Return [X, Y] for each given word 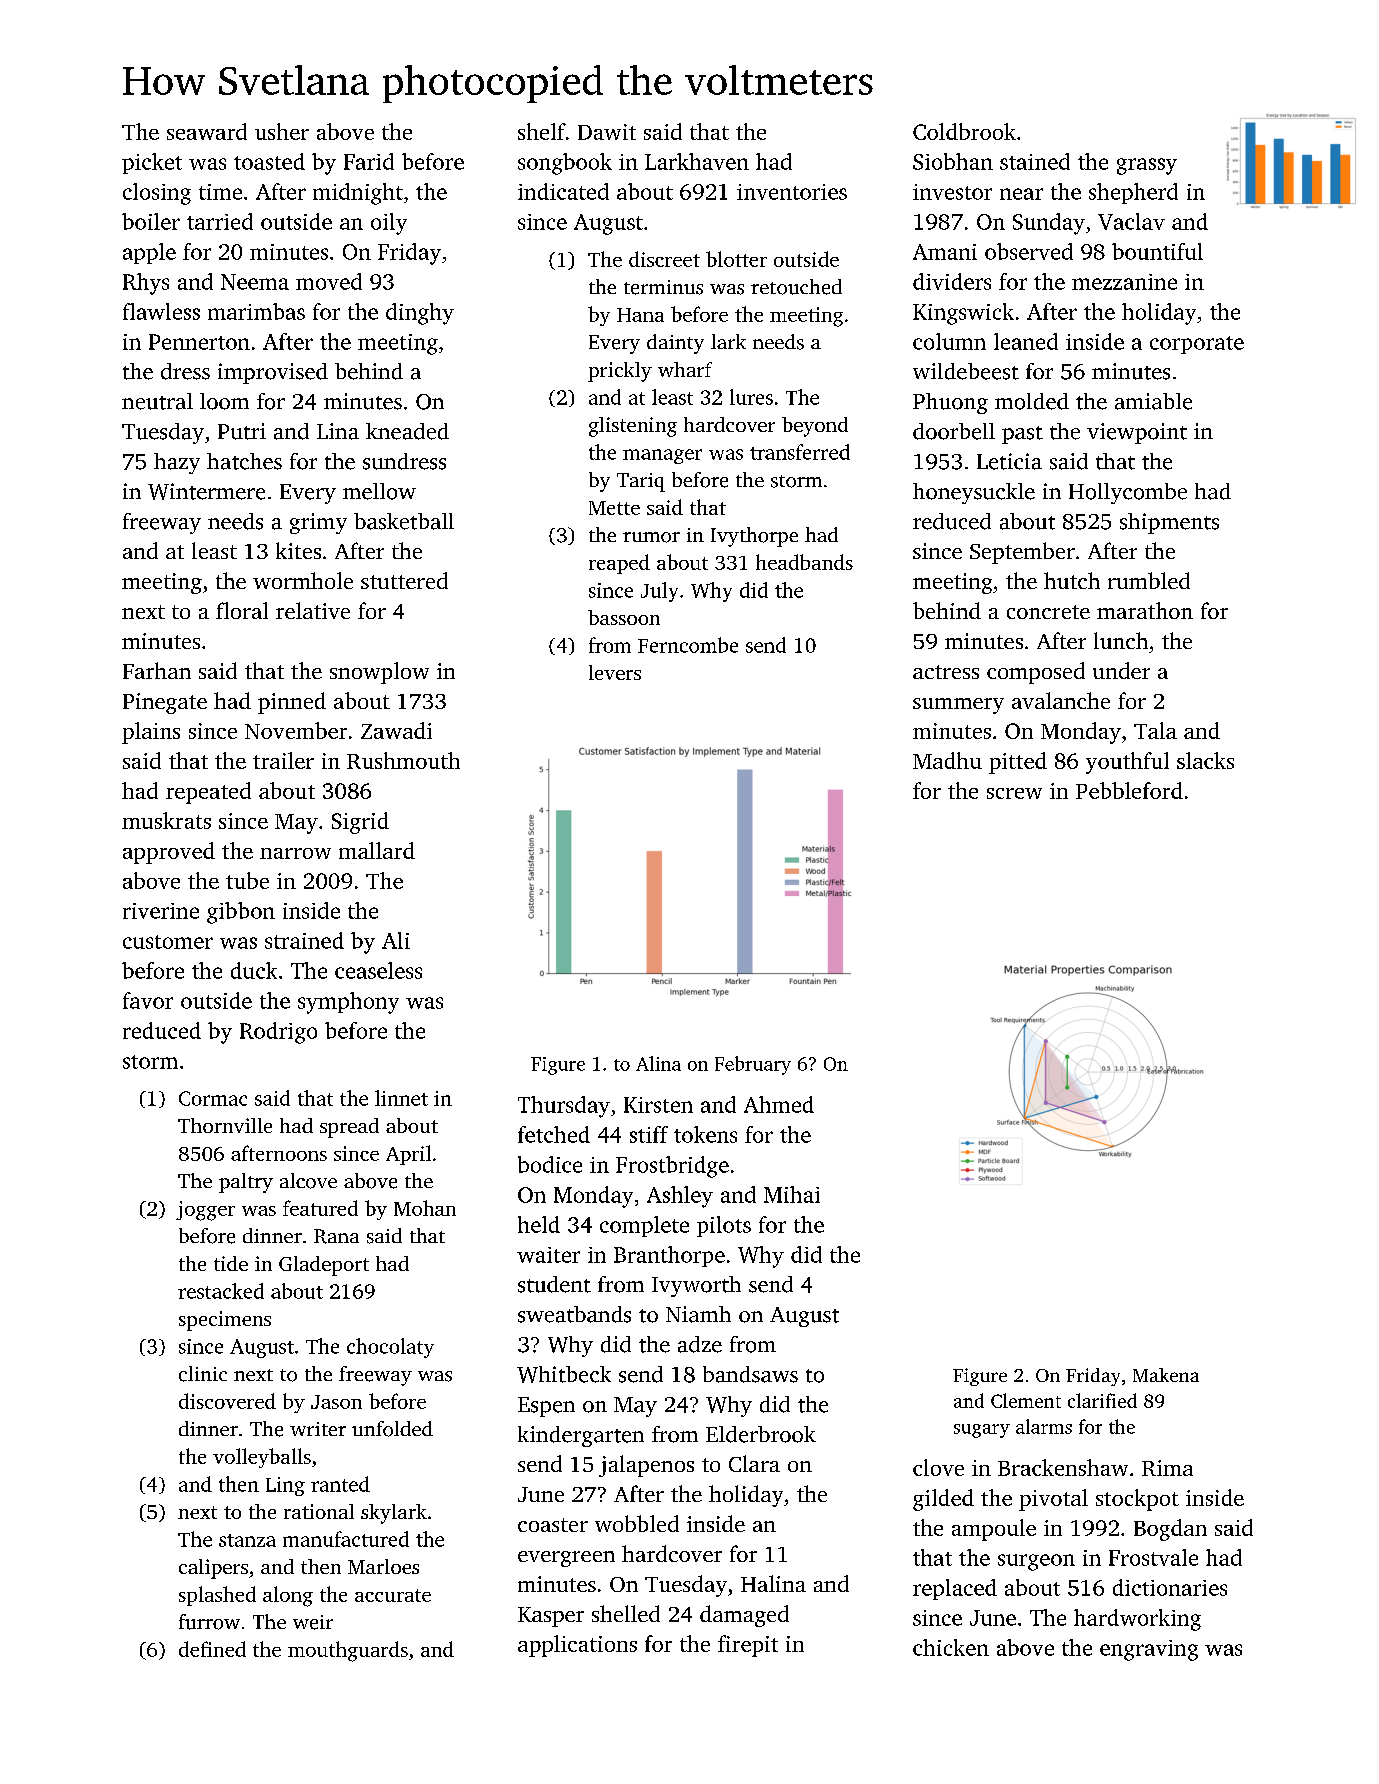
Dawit [607, 132]
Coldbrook [964, 131]
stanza [247, 1540]
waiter [548, 1255]
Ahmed [779, 1104]
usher [282, 131]
